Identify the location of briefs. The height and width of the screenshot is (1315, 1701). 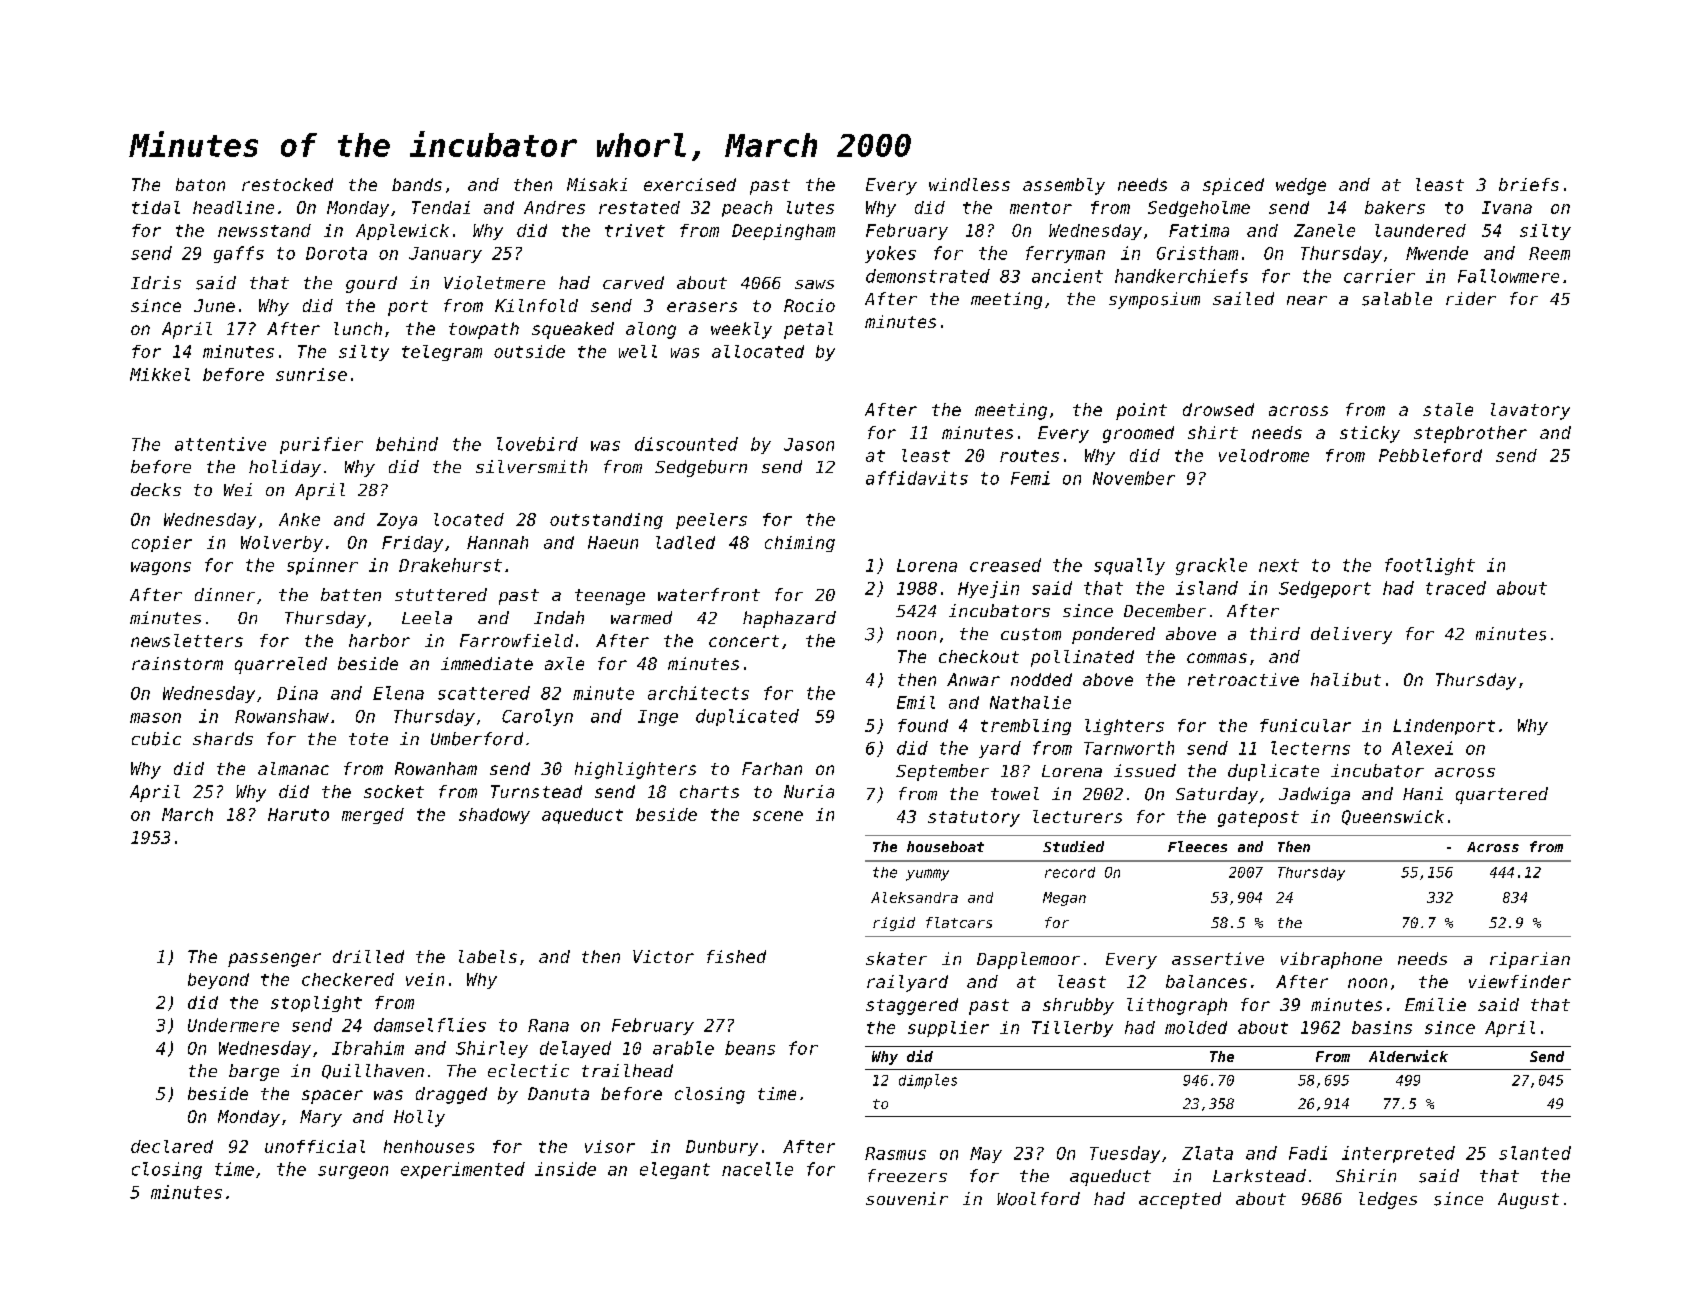
(1529, 184).
